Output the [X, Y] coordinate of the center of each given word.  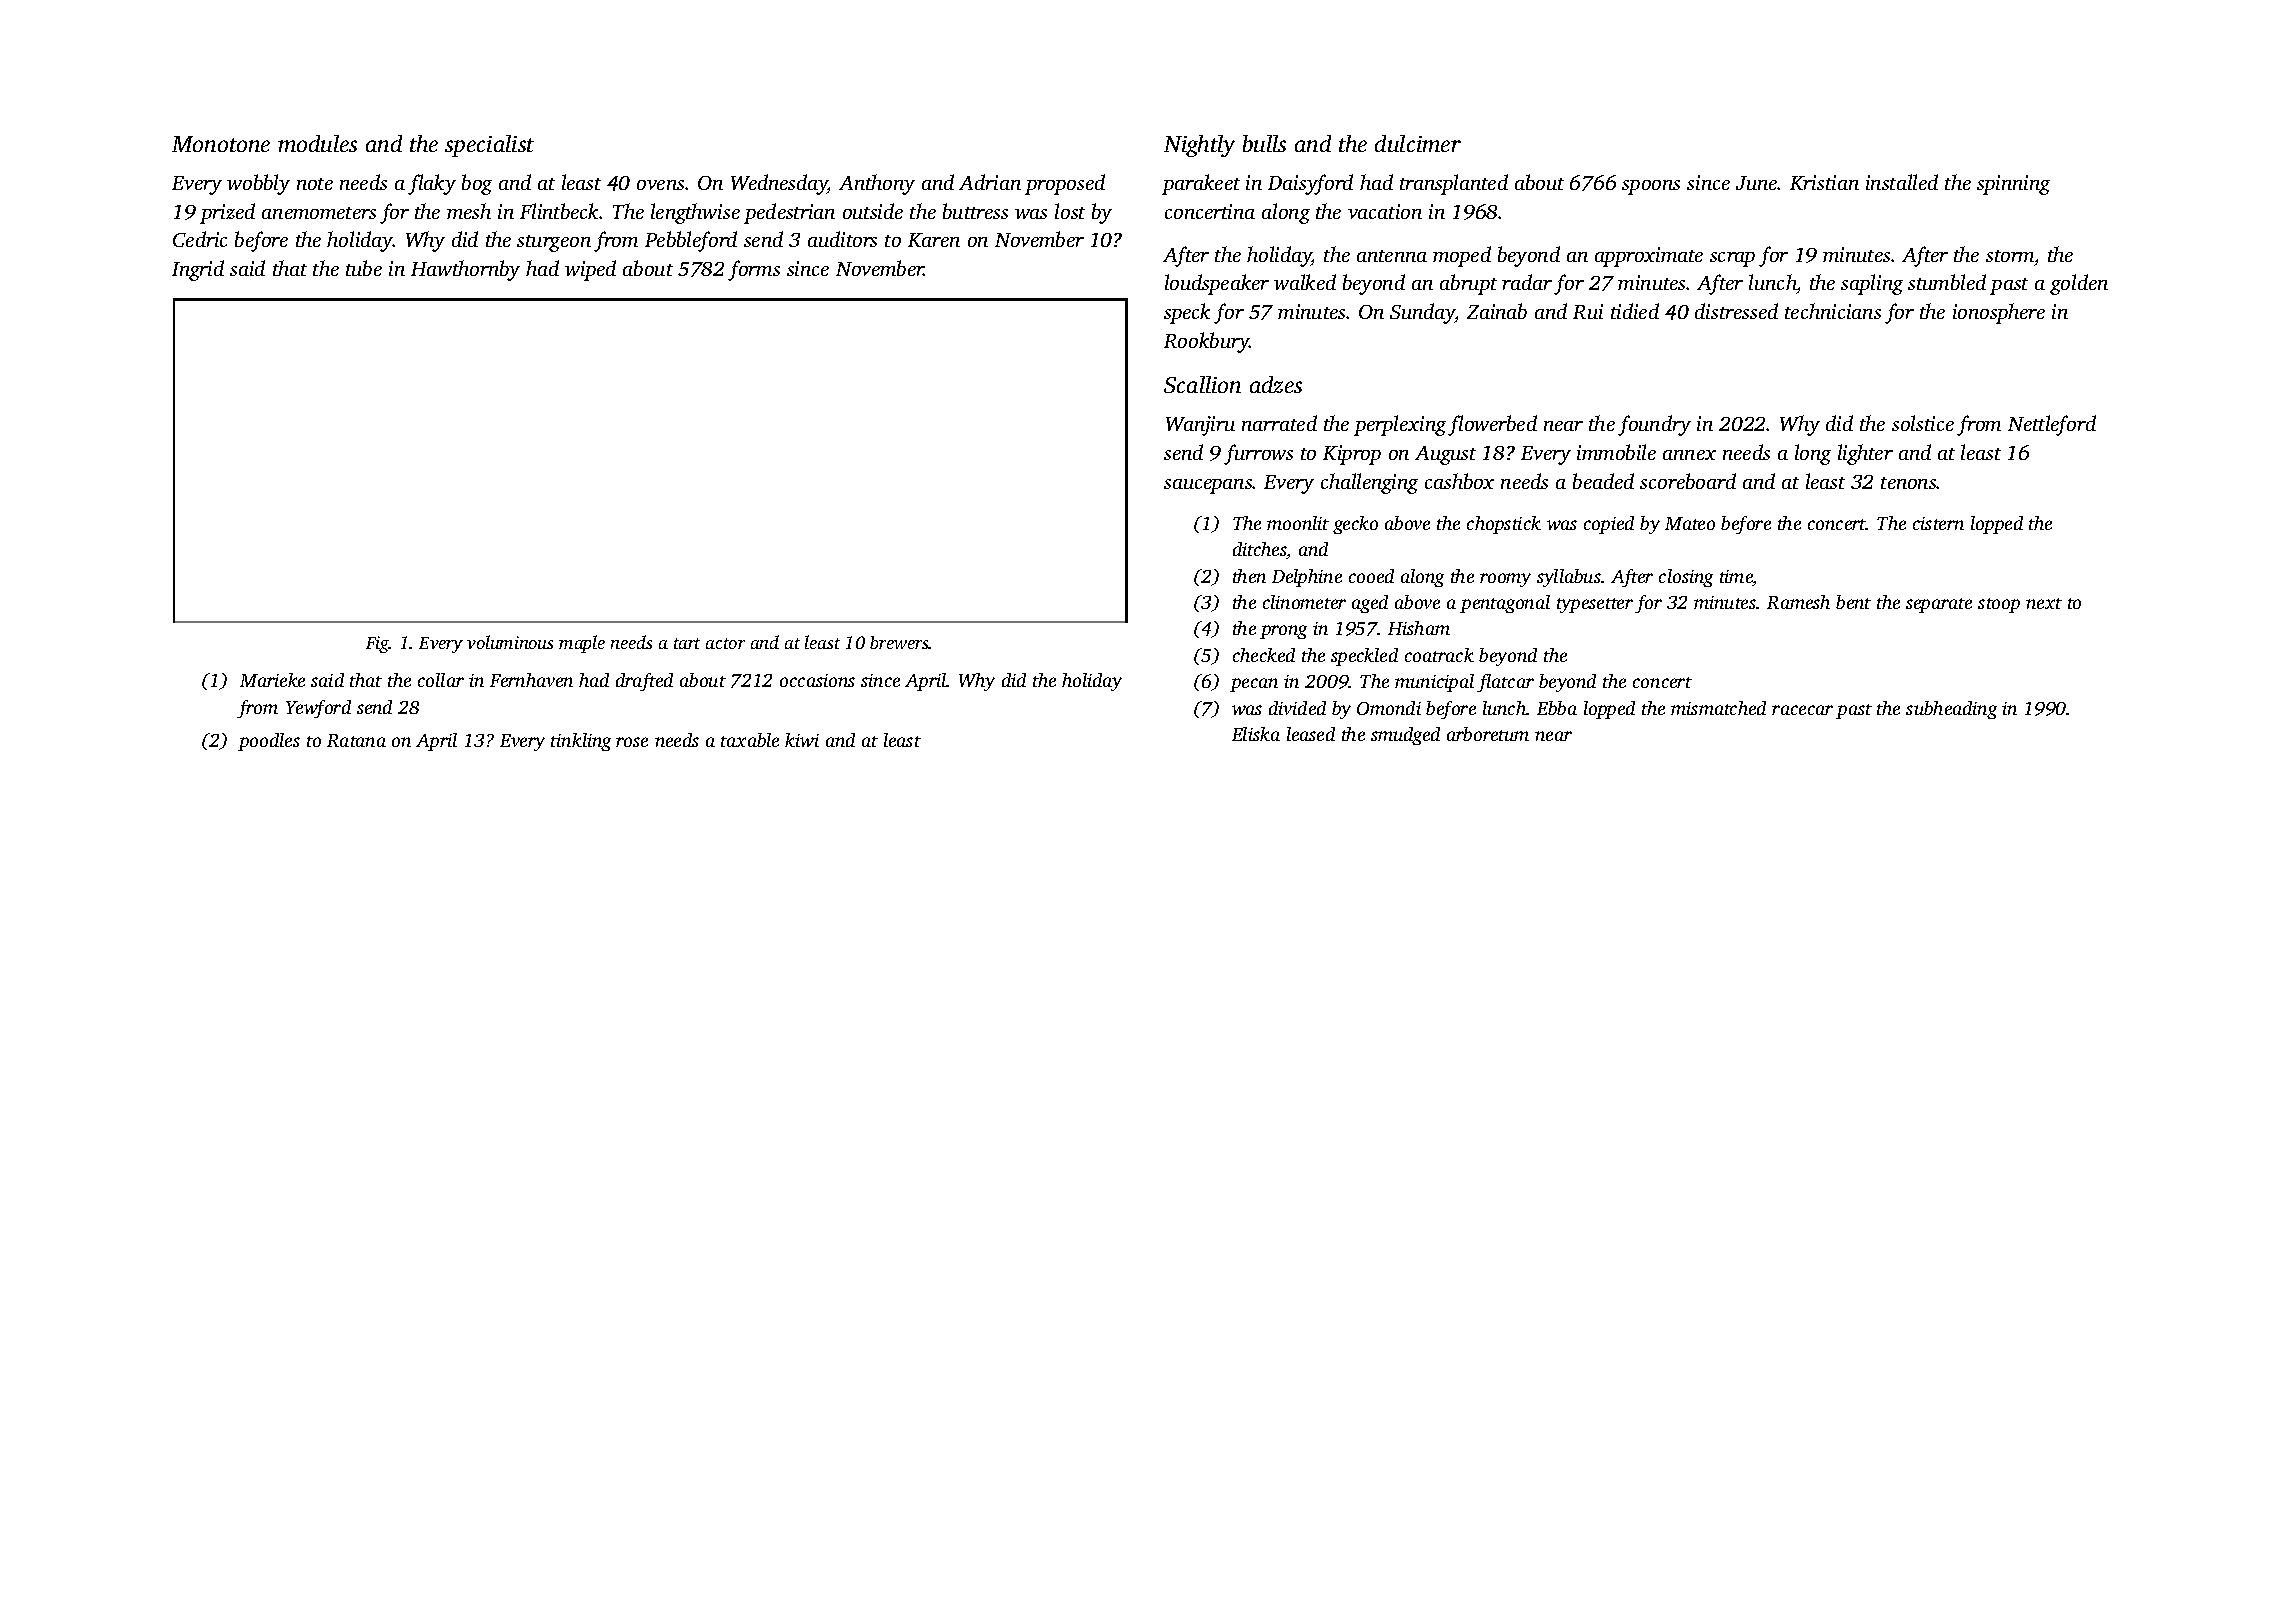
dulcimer [1418, 143]
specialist [489, 146]
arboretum [1488, 734]
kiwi [802, 740]
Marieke [272, 680]
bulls [1264, 143]
